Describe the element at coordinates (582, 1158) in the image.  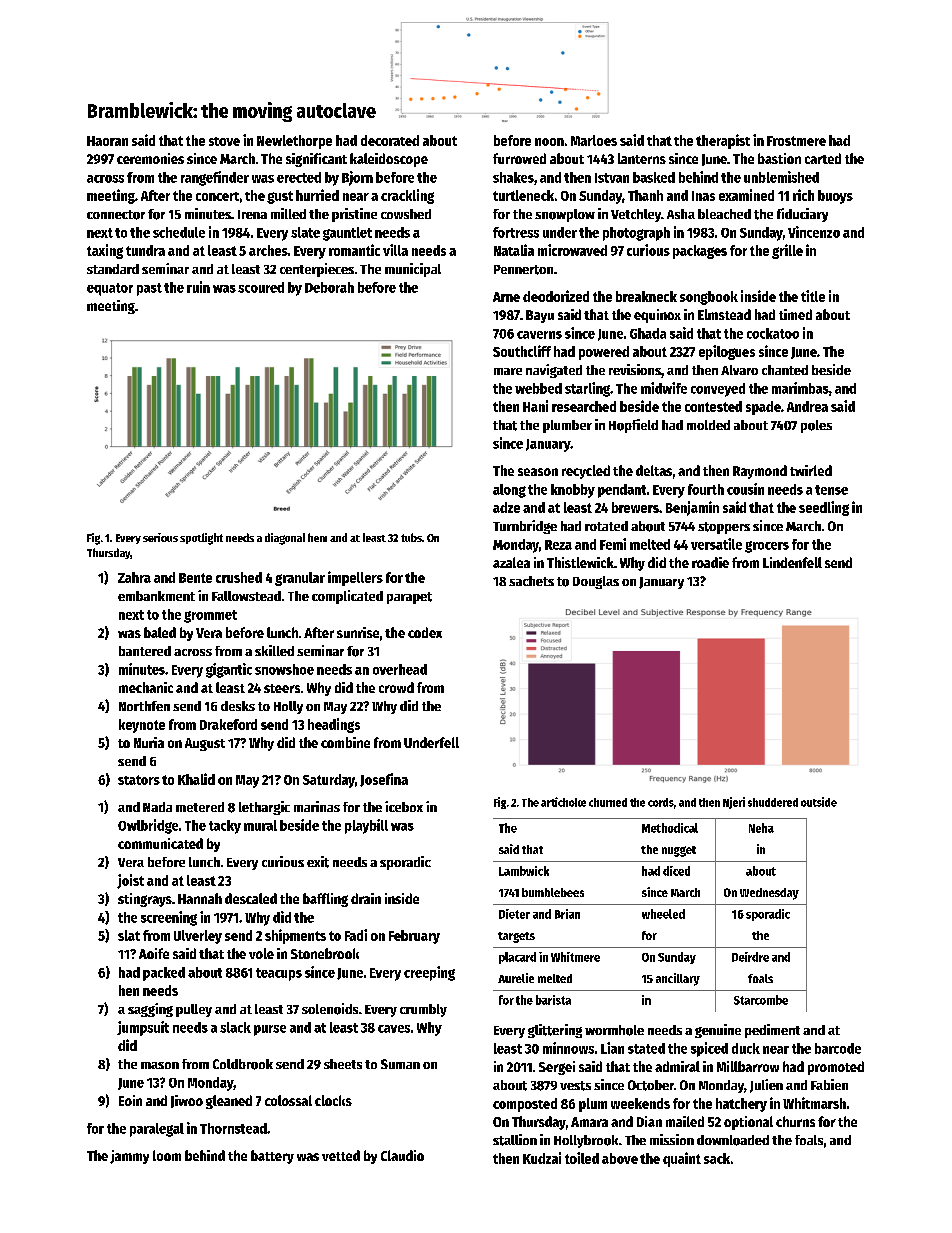
I see `toiled` at that location.
